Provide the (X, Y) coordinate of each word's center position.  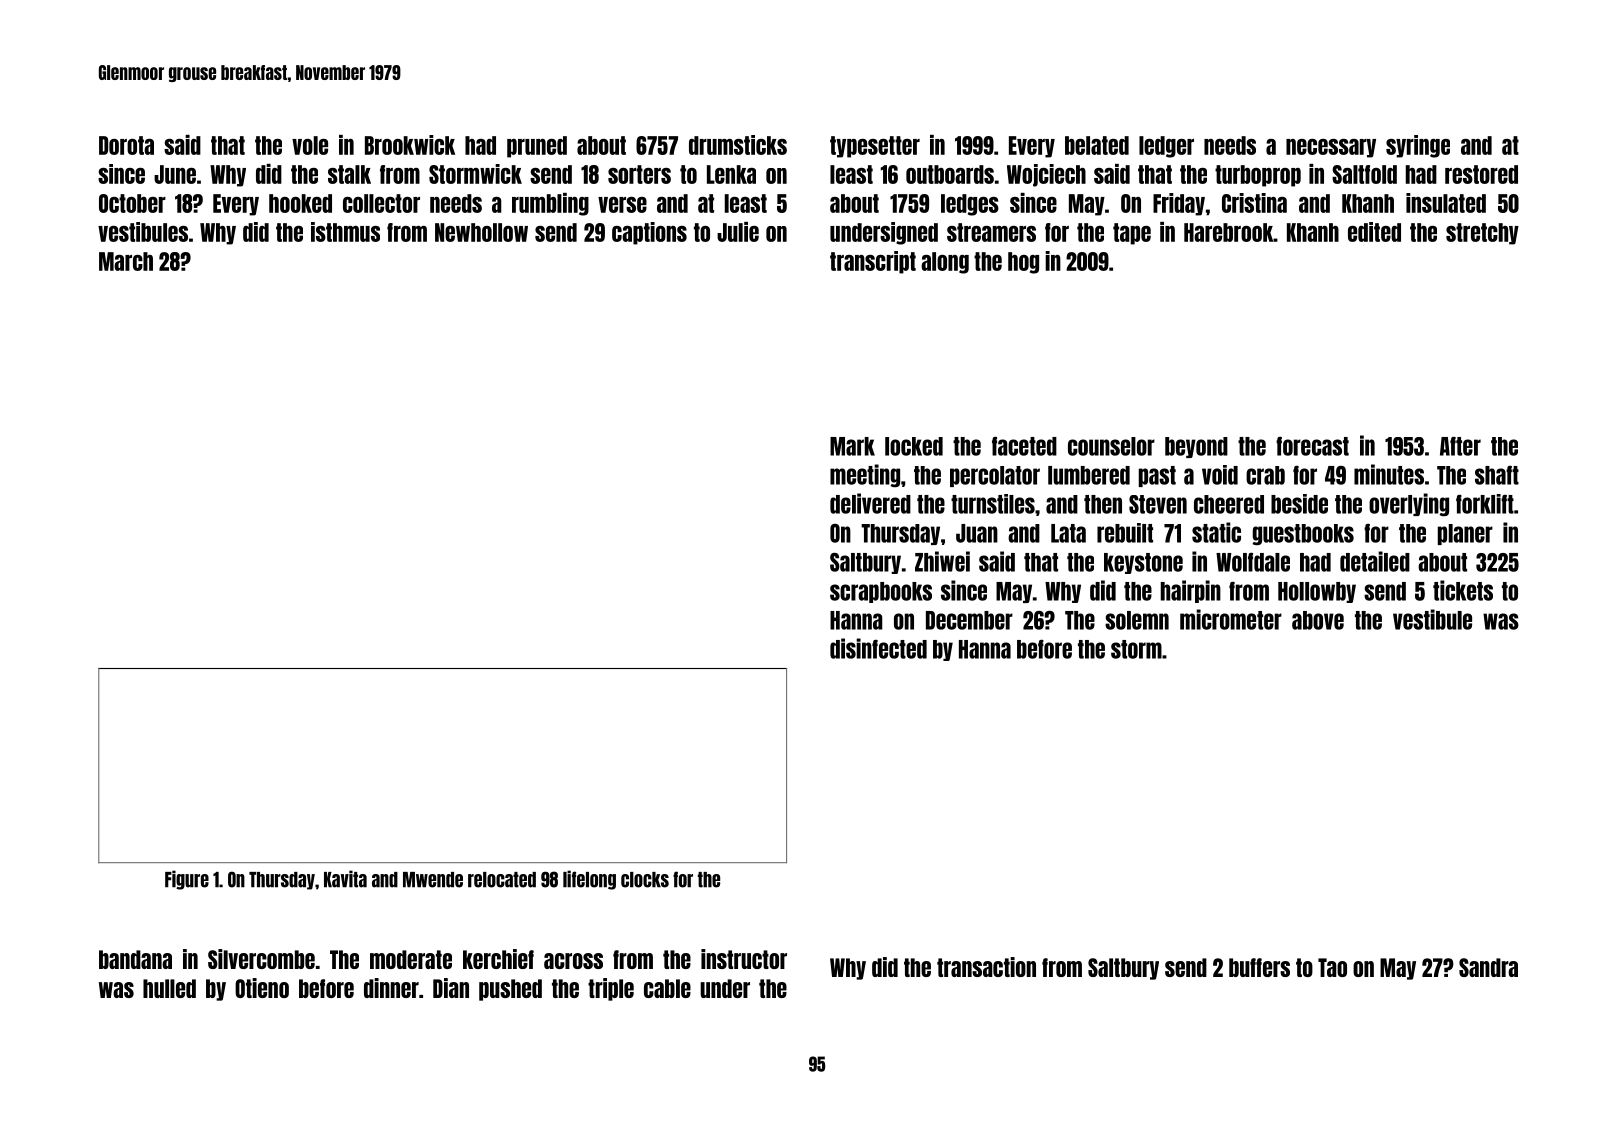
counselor (1111, 446)
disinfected (878, 648)
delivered (870, 503)
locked (914, 446)
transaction (986, 967)
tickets (1463, 590)
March (126, 261)
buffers (1259, 967)
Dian (451, 988)
